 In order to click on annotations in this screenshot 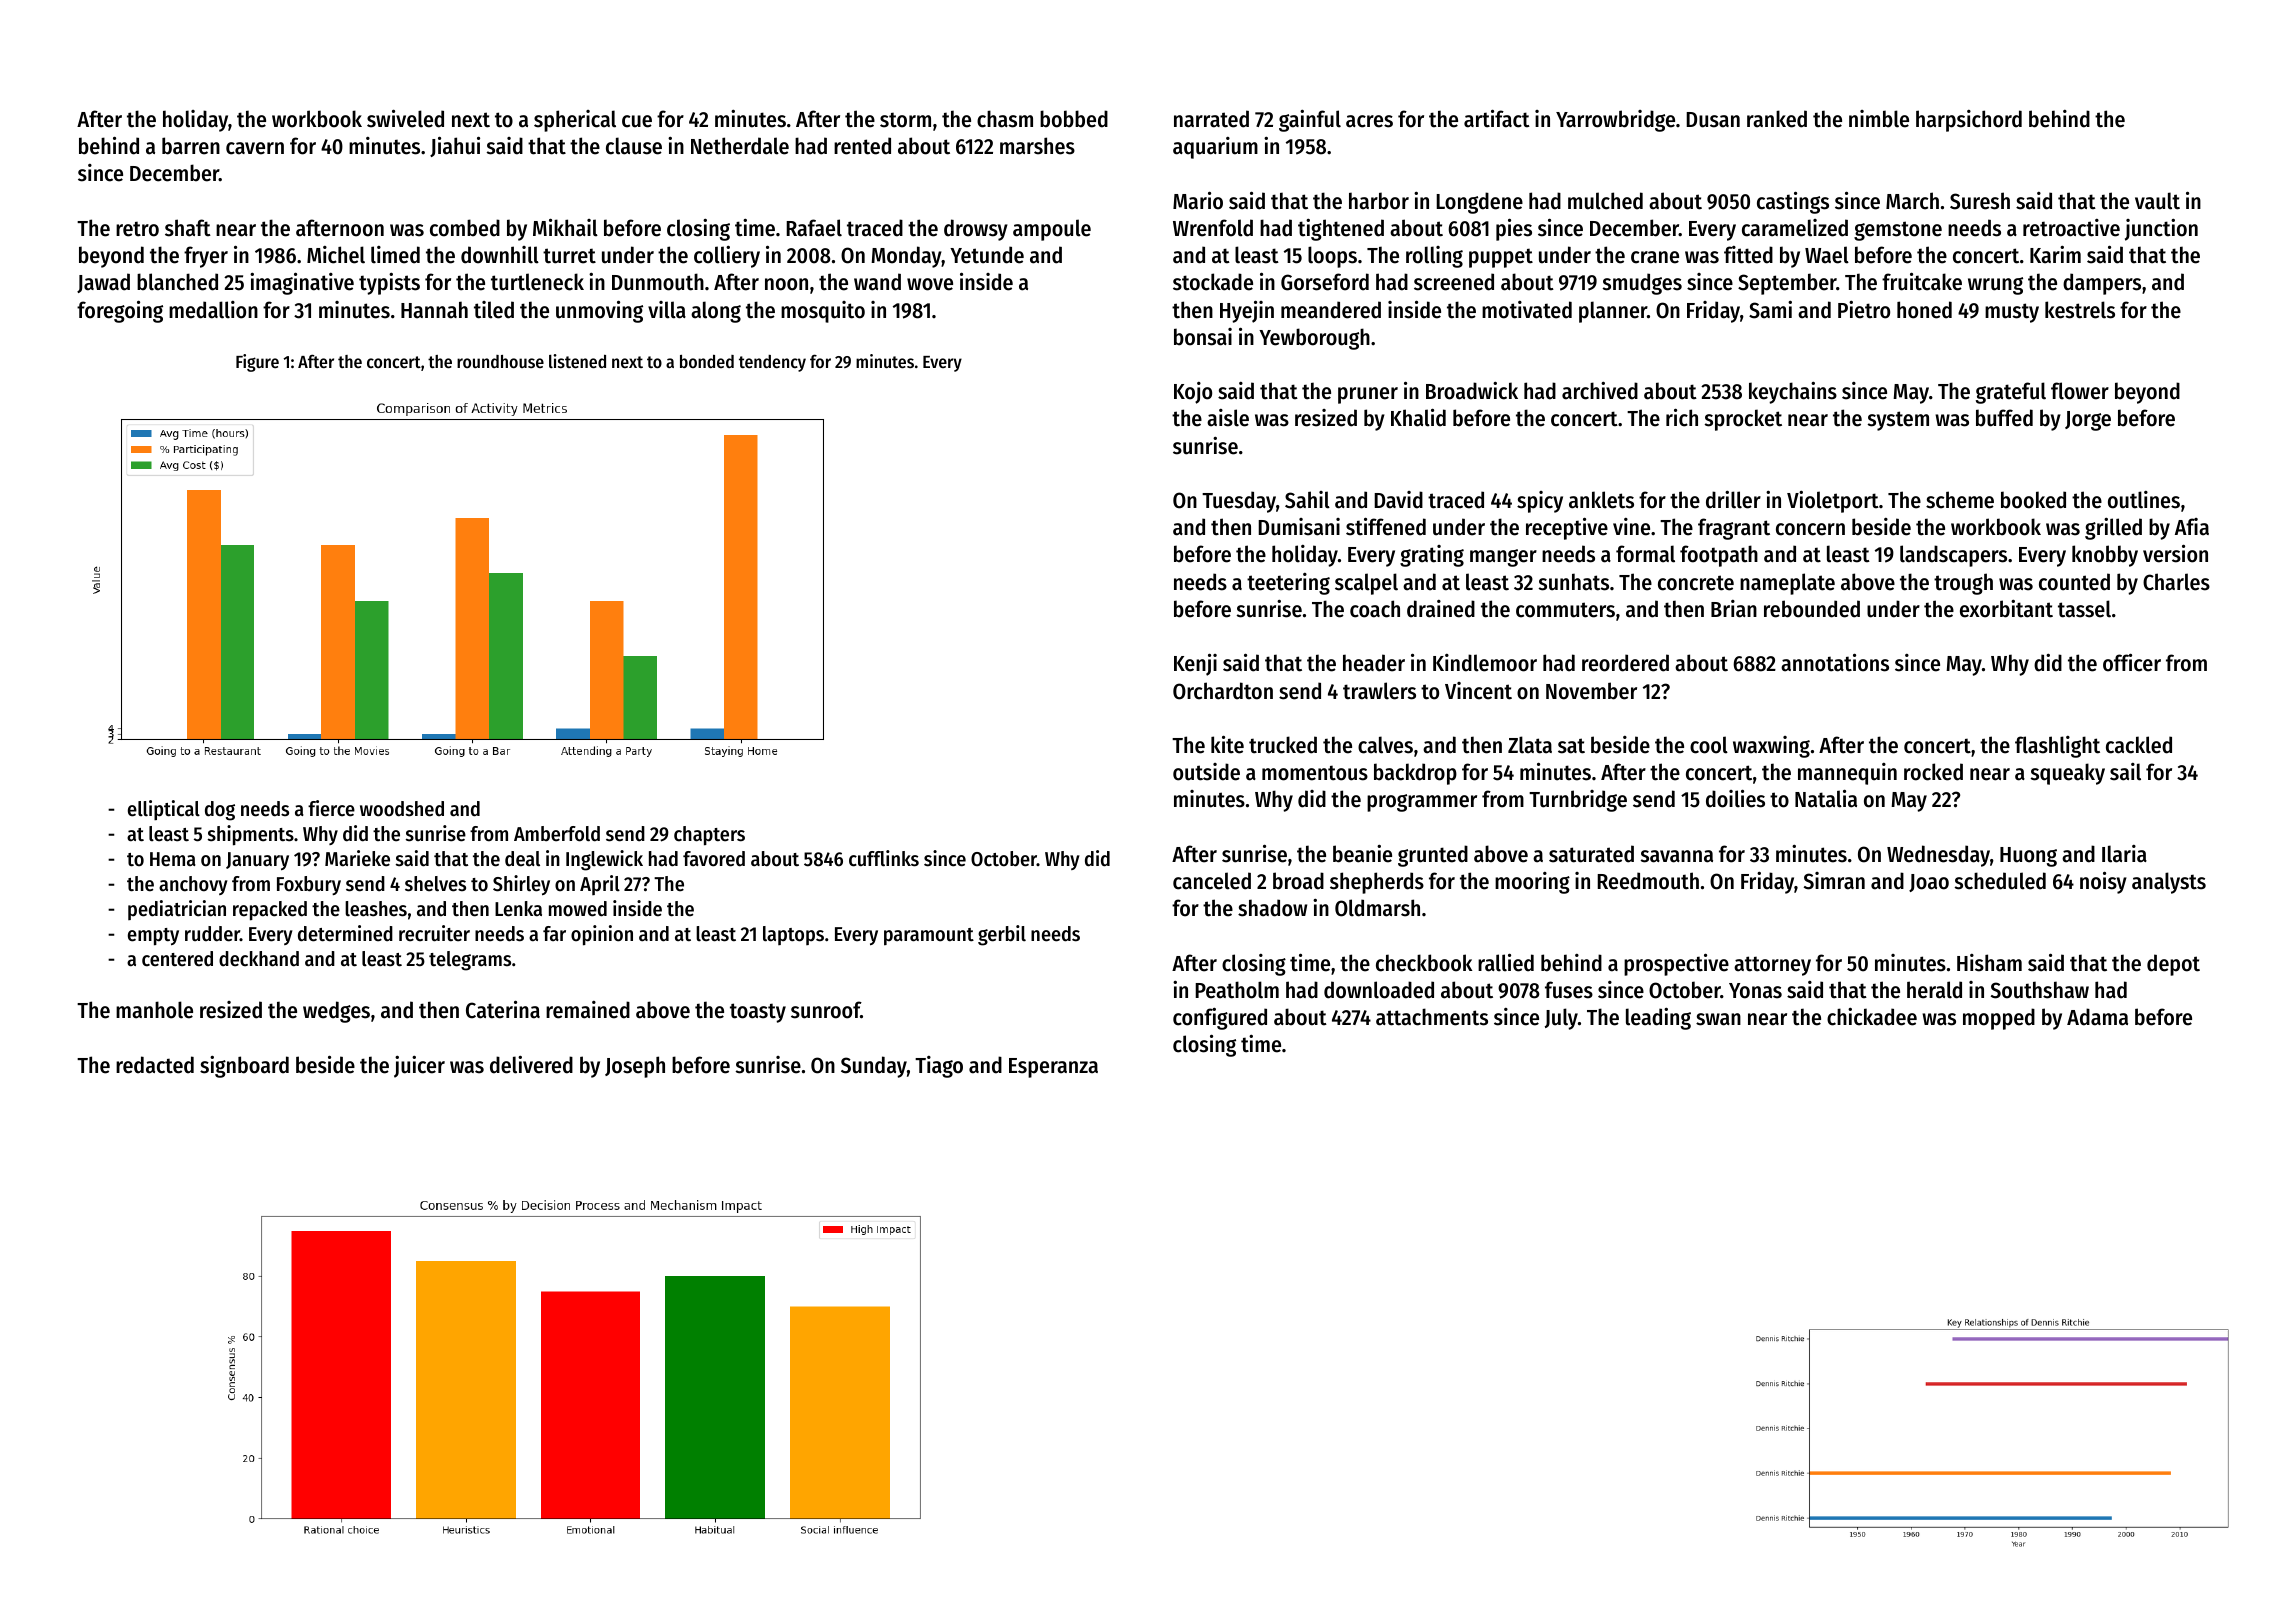, I will do `click(1835, 662)`.
